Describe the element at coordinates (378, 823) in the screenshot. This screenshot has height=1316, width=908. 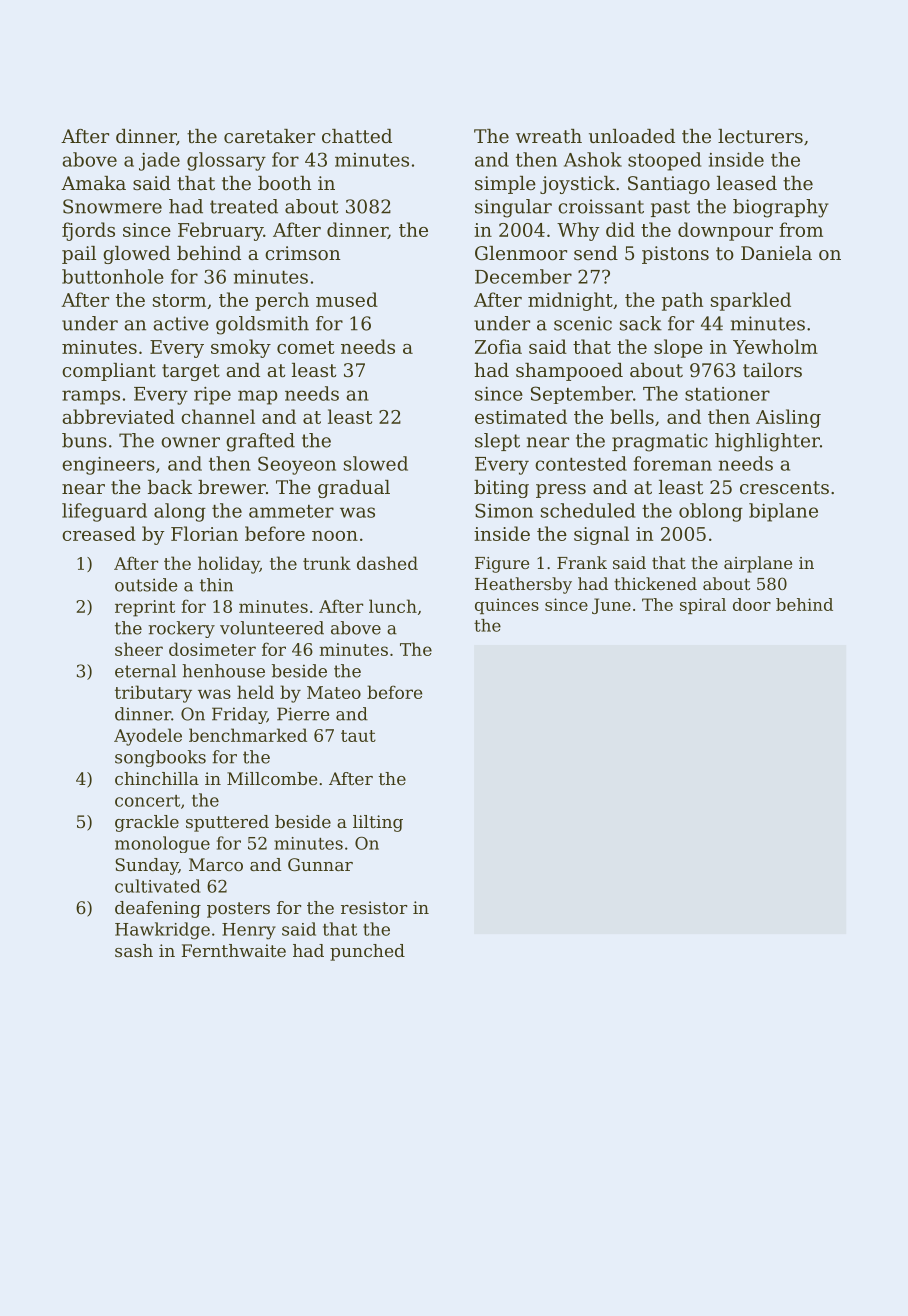
I see `lilting` at that location.
